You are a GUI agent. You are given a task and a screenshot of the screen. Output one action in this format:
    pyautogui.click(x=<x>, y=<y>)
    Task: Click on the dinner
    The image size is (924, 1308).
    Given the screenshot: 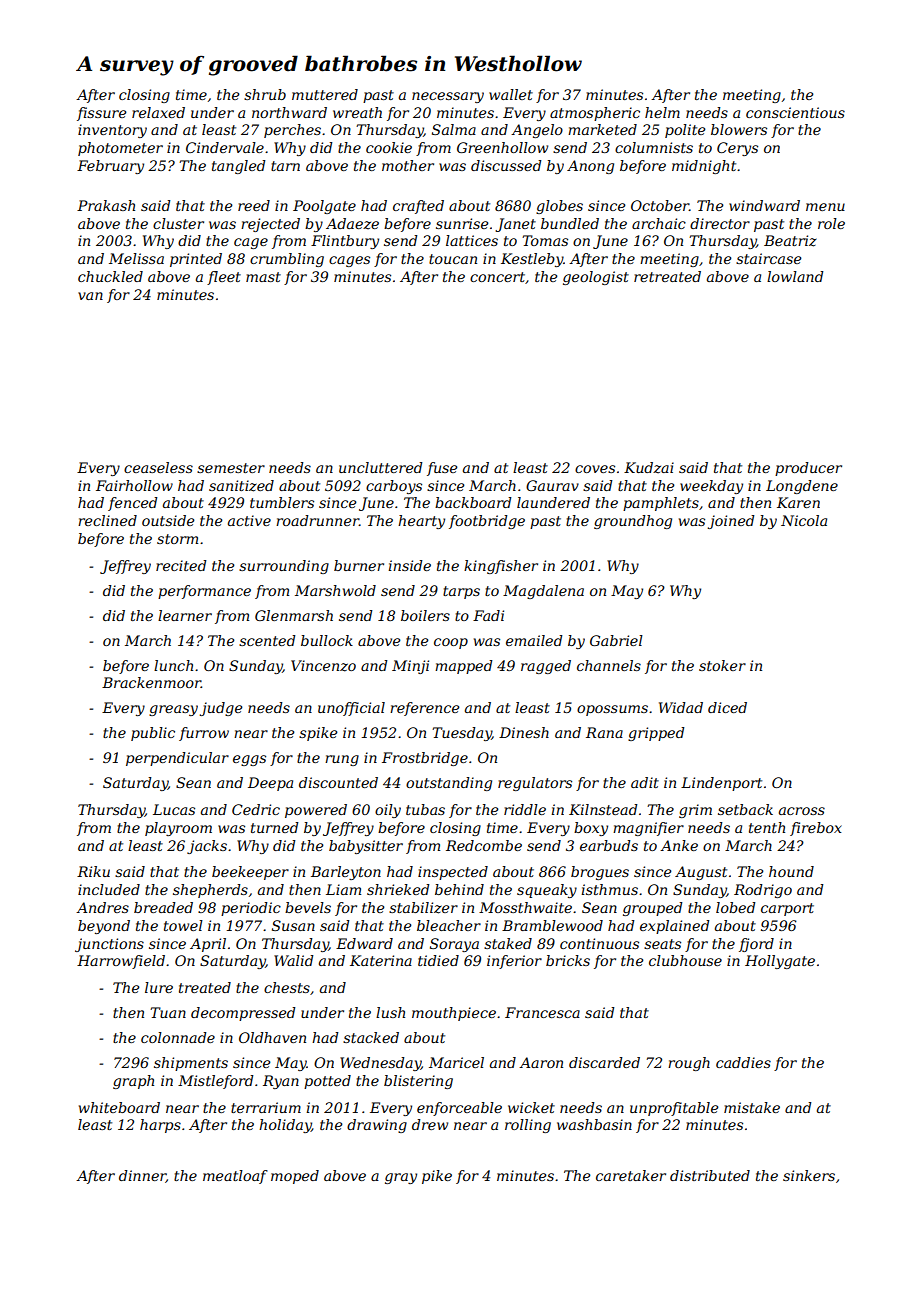 What is the action you would take?
    pyautogui.click(x=142, y=1176)
